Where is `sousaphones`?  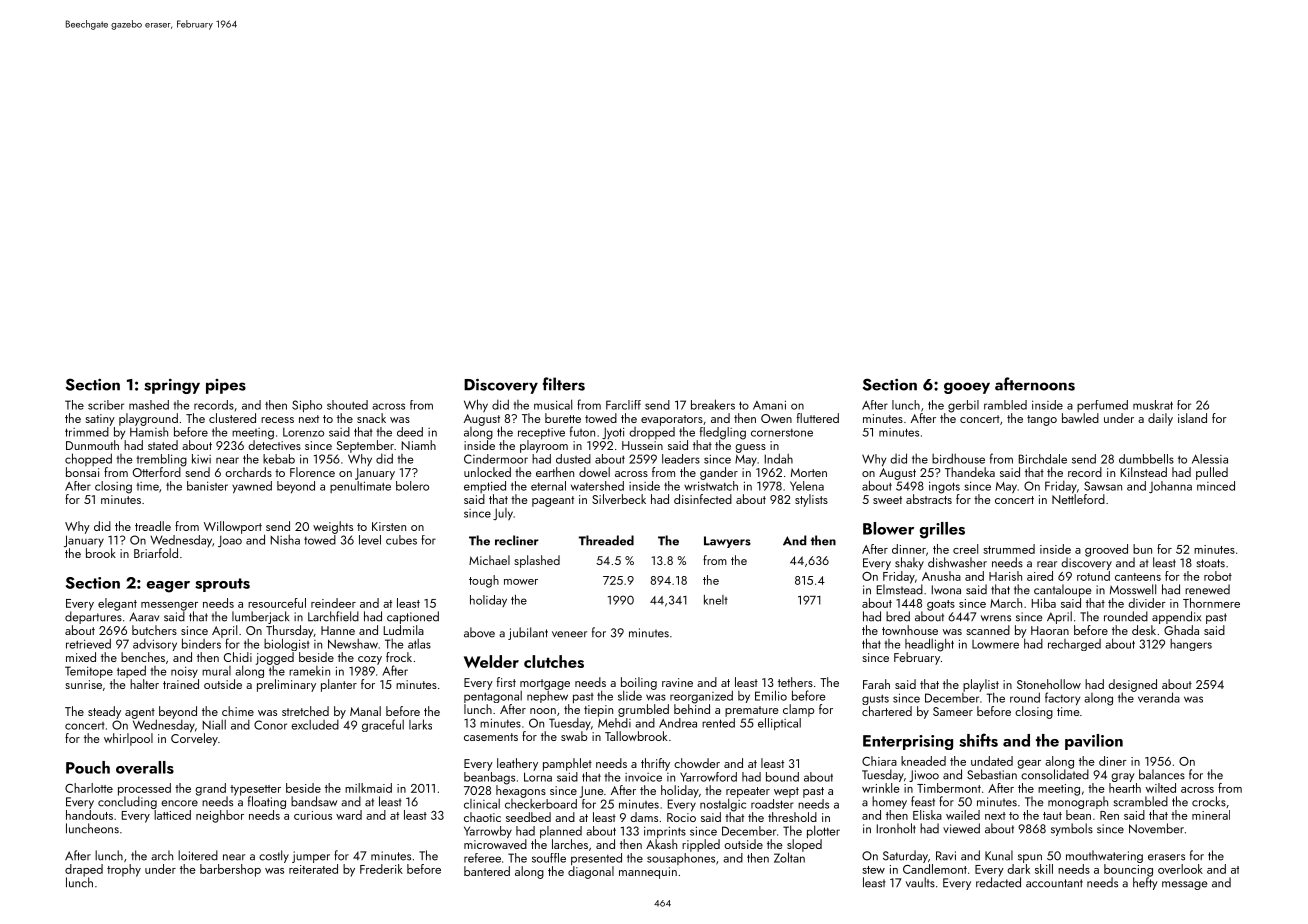
sousaphones is located at coordinates (681, 859).
